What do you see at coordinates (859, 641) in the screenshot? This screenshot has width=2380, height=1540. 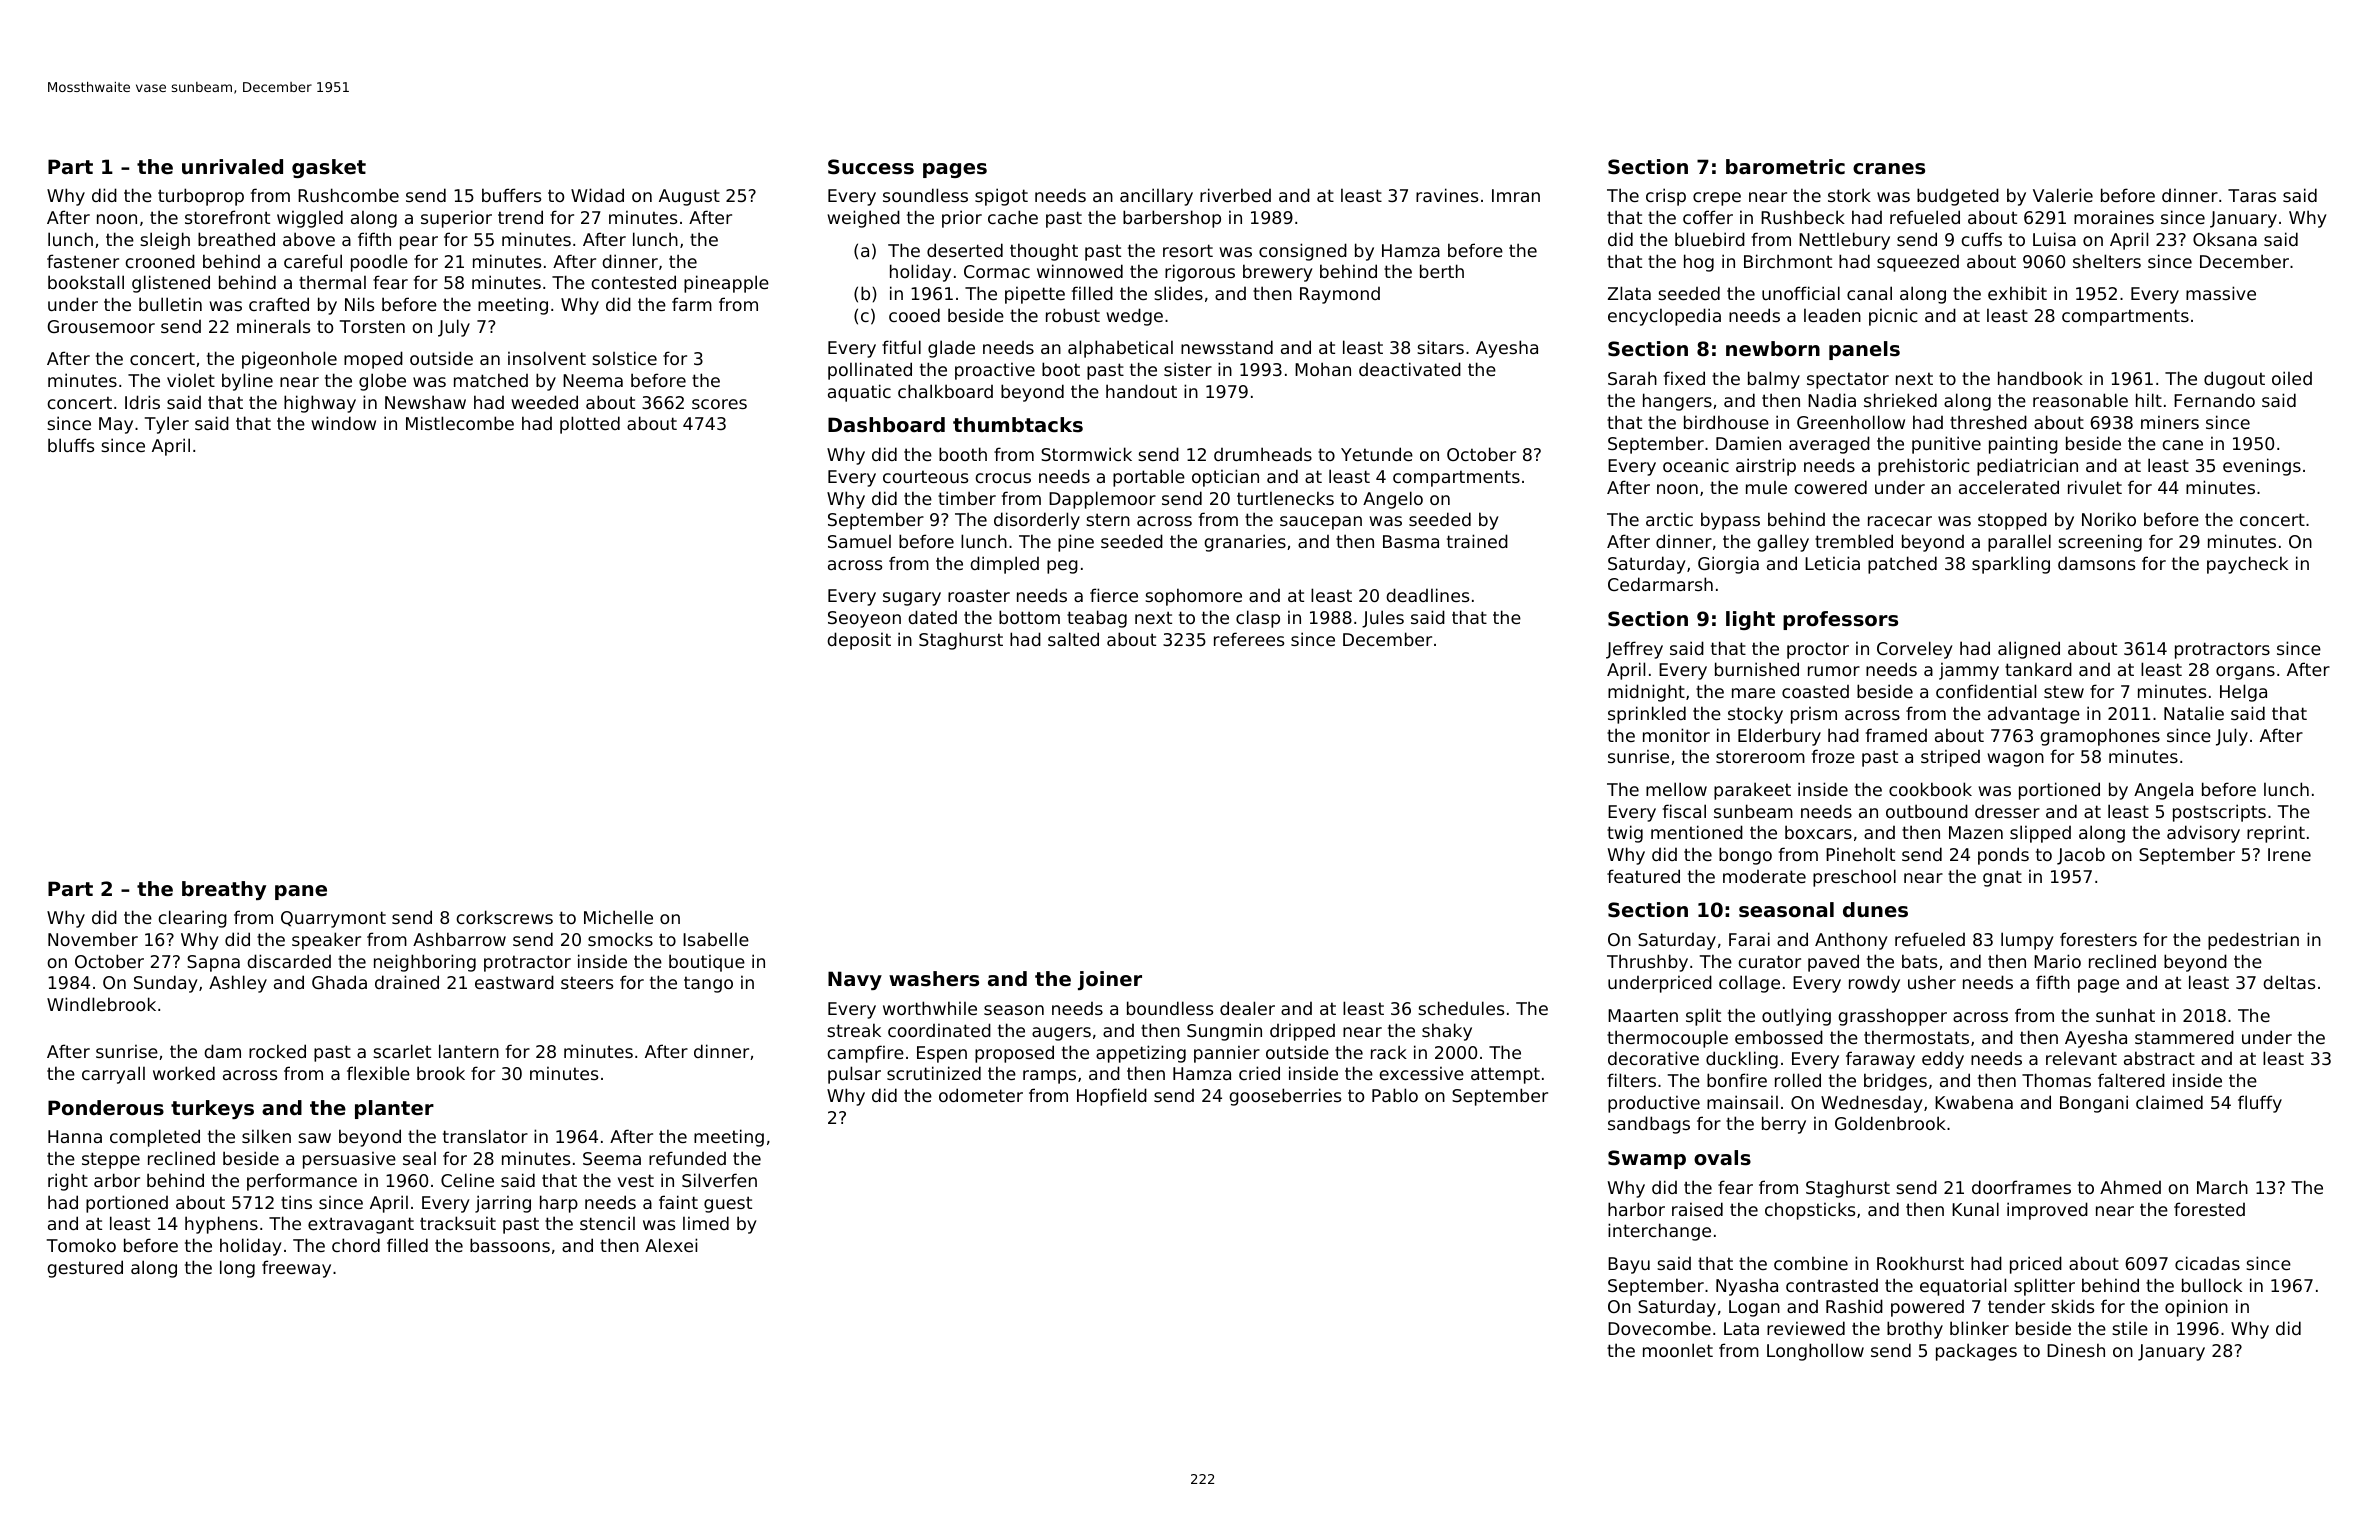 I see `deposit` at bounding box center [859, 641].
